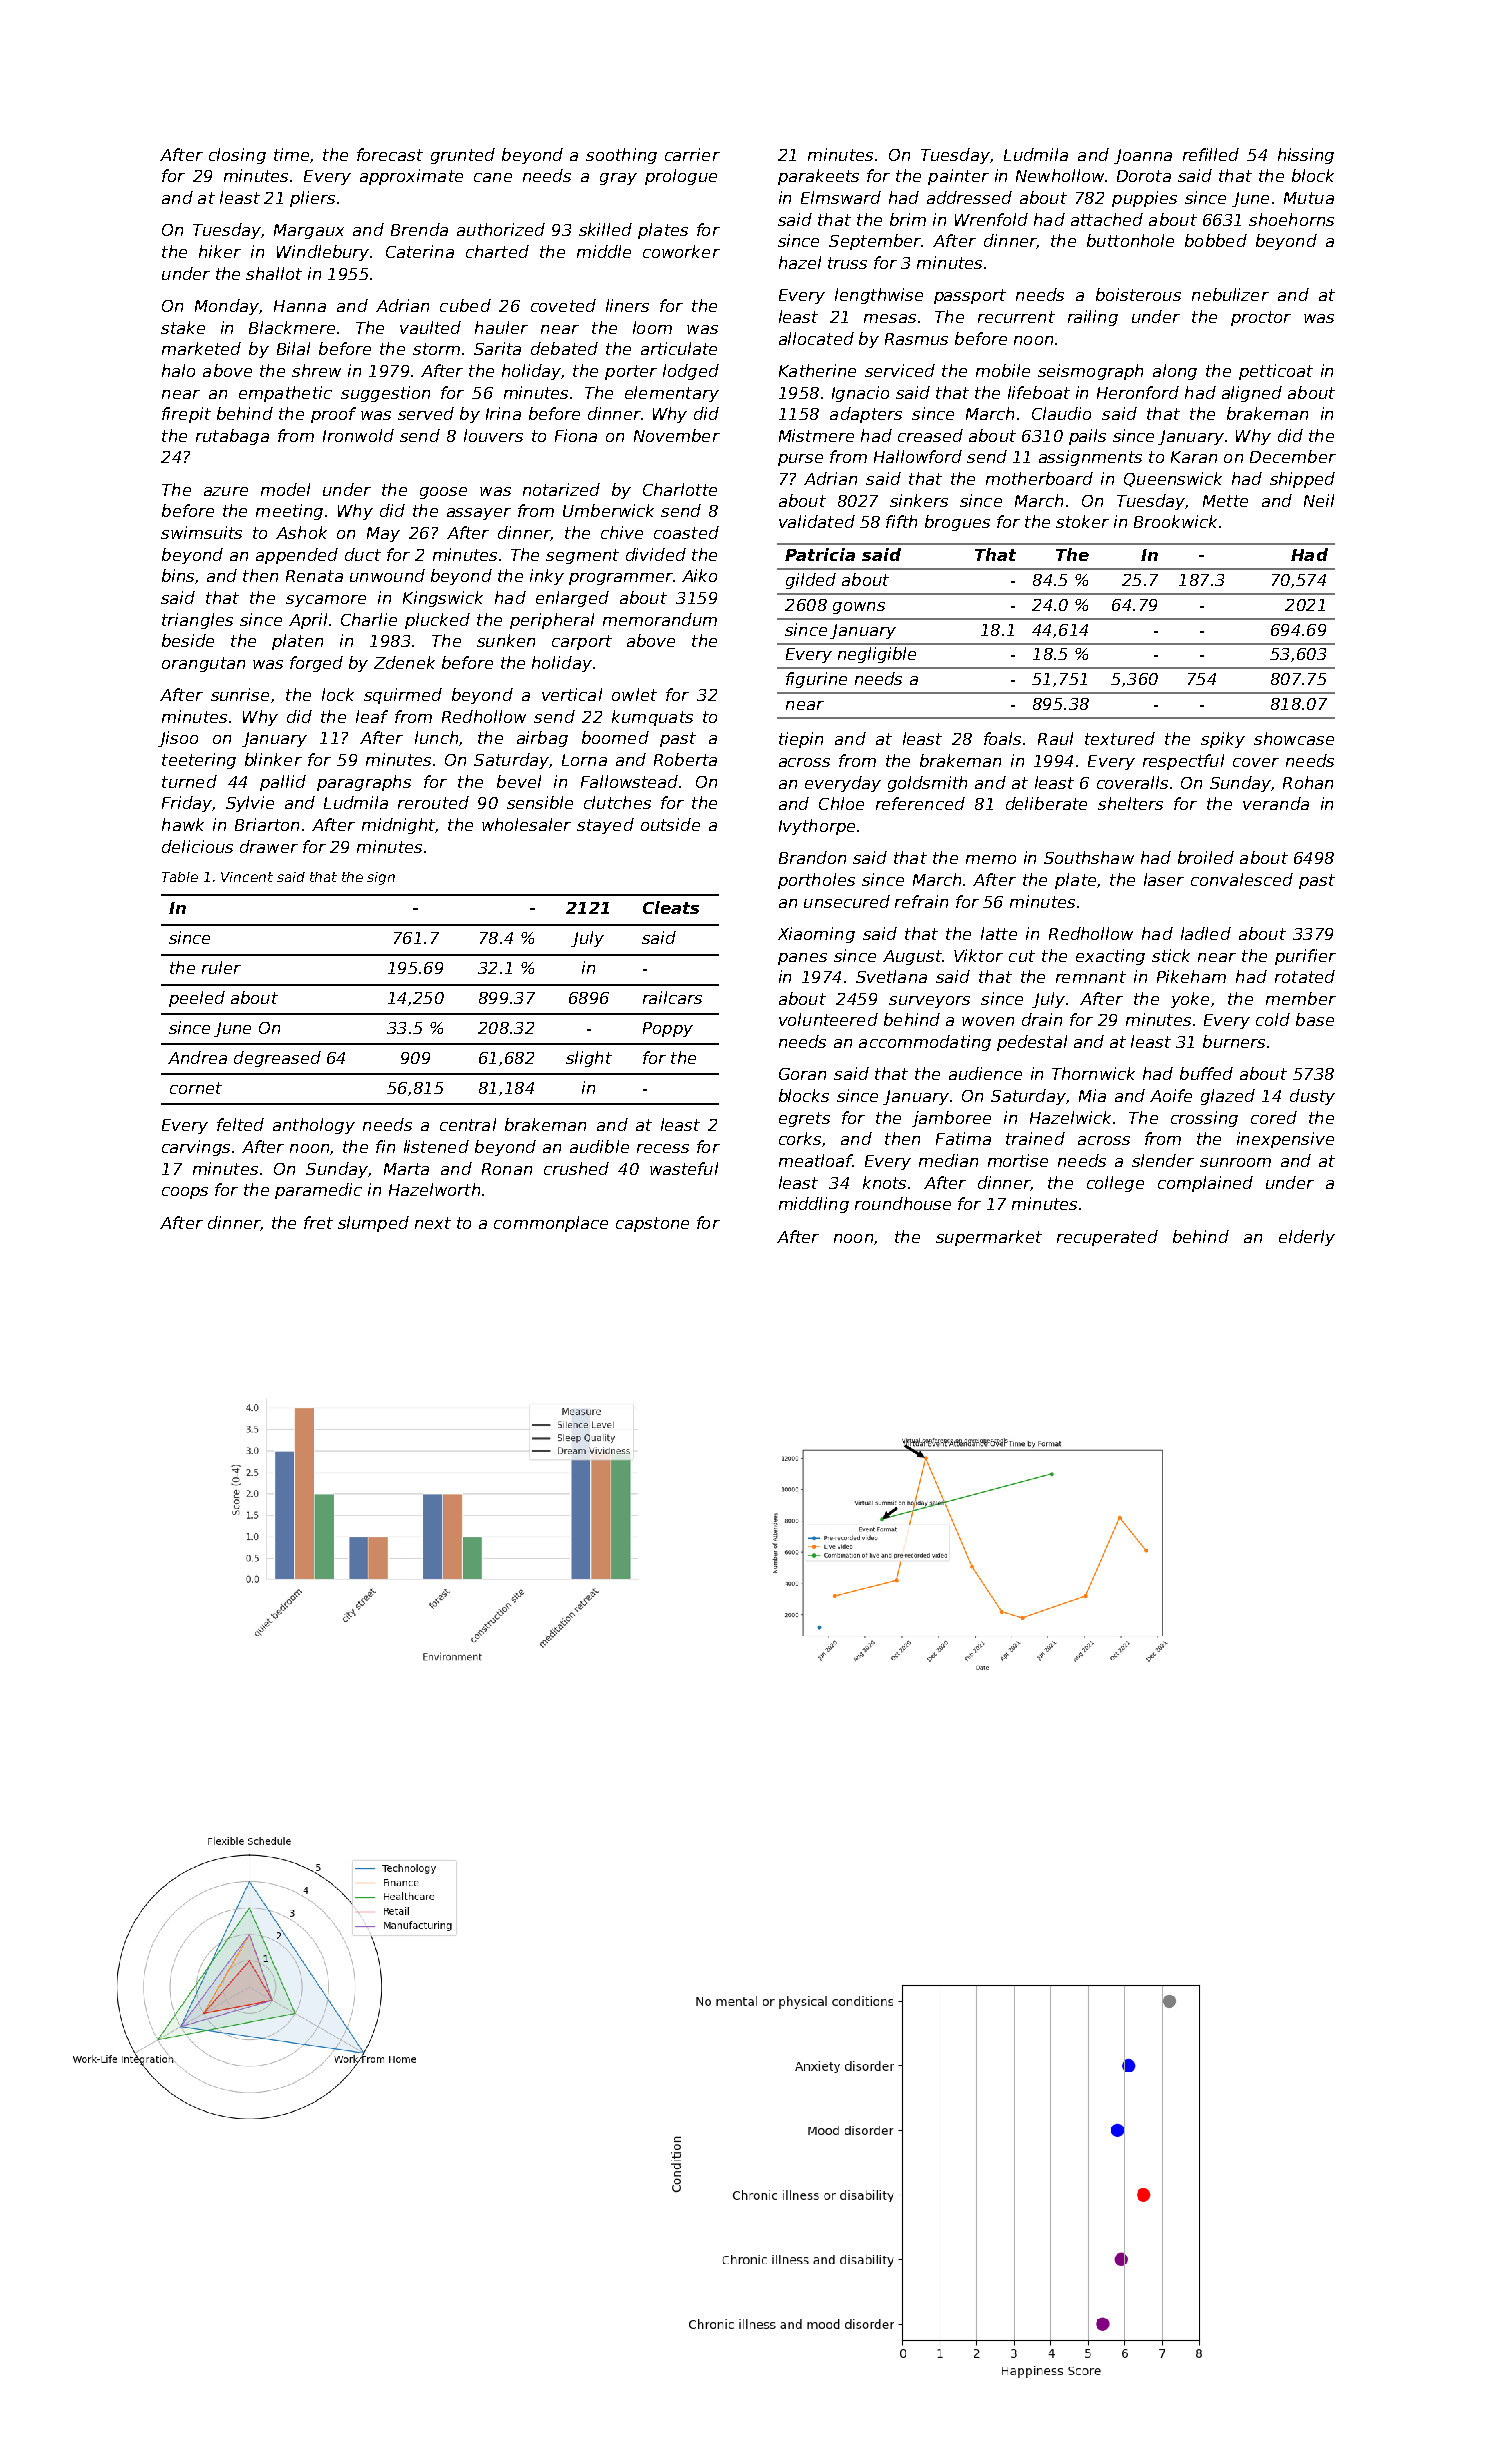  I want to click on served, so click(426, 413).
